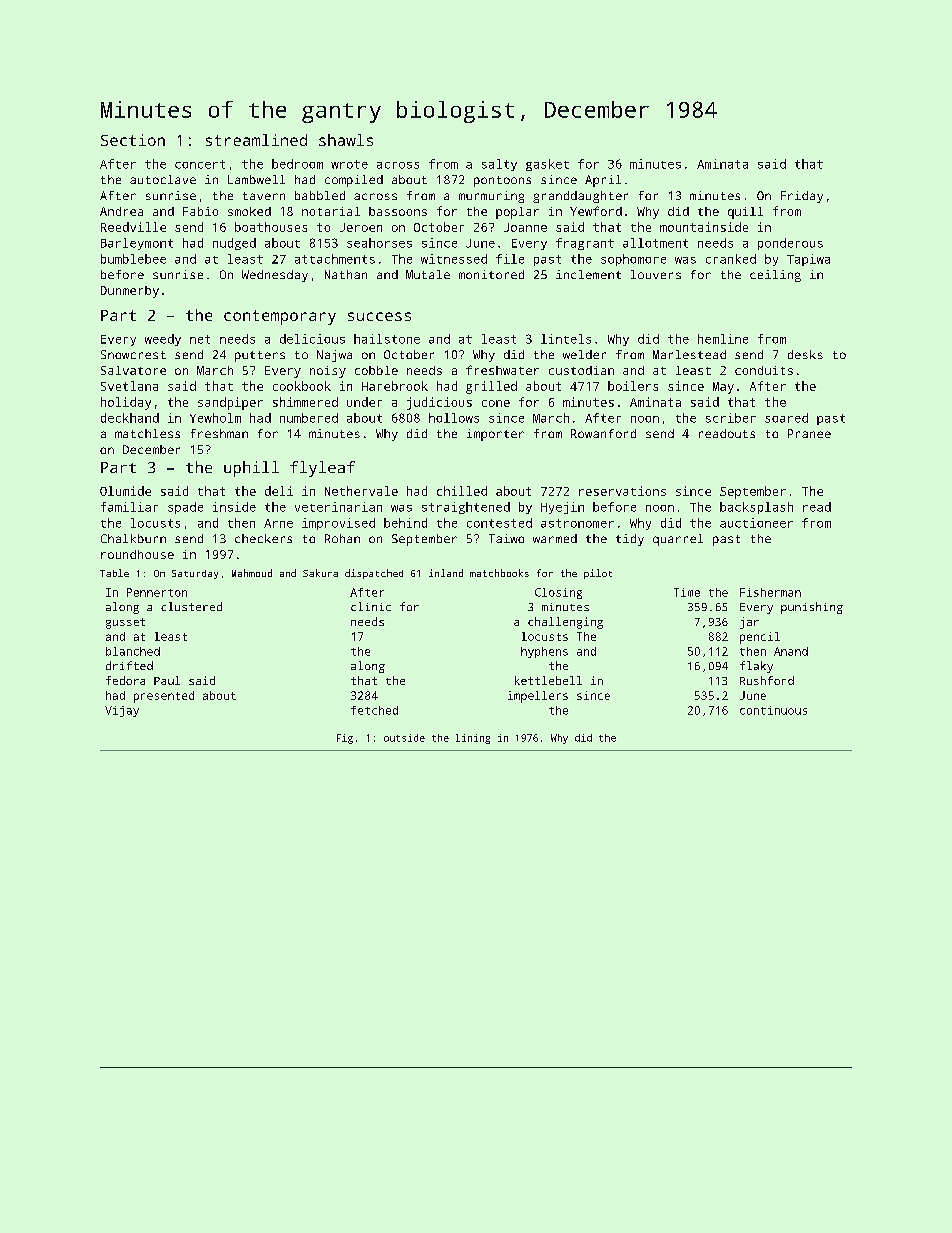 This screenshot has width=952, height=1233. What do you see at coordinates (374, 710) in the screenshot?
I see `fetched` at bounding box center [374, 710].
